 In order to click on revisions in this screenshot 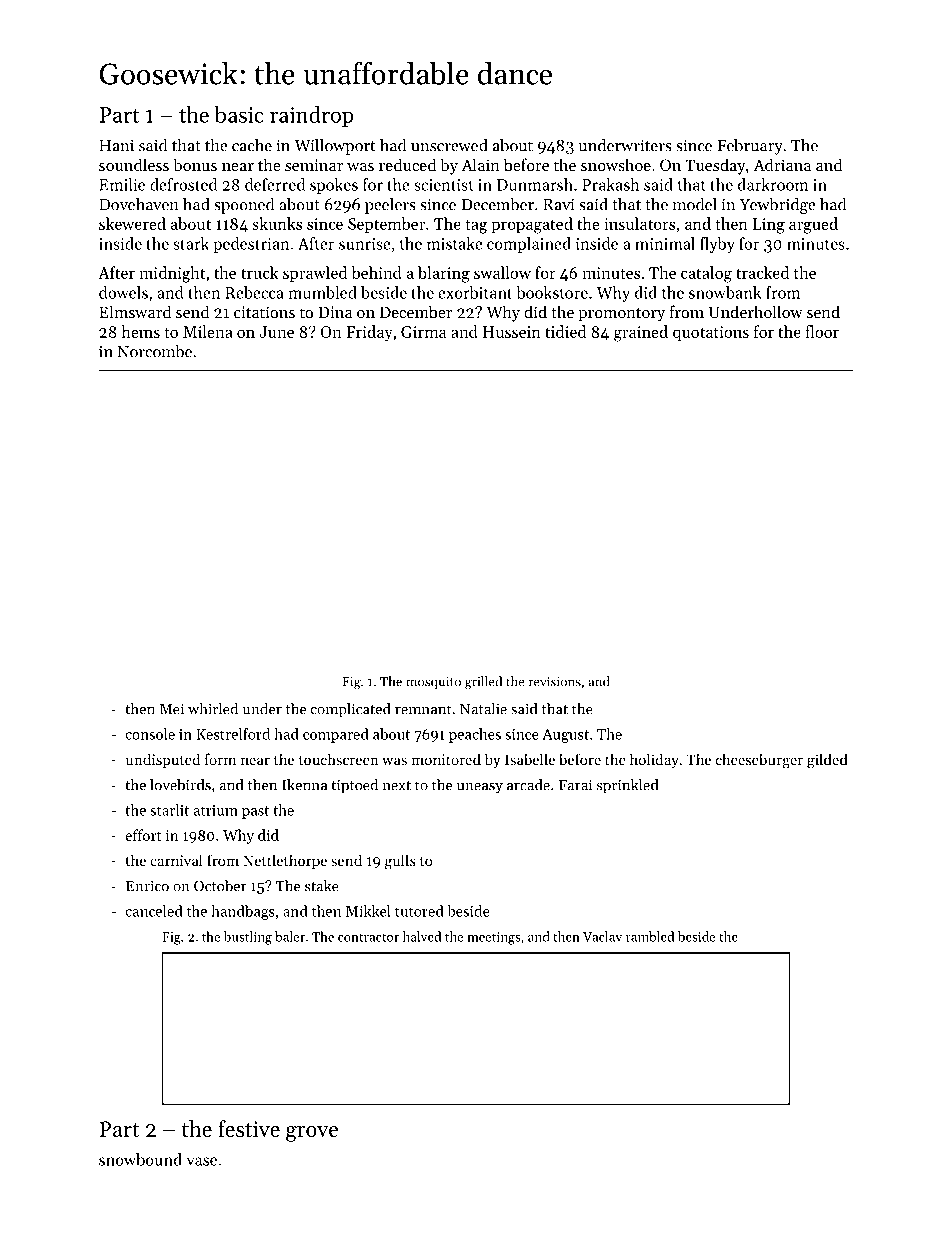, I will do `click(555, 682)`.
